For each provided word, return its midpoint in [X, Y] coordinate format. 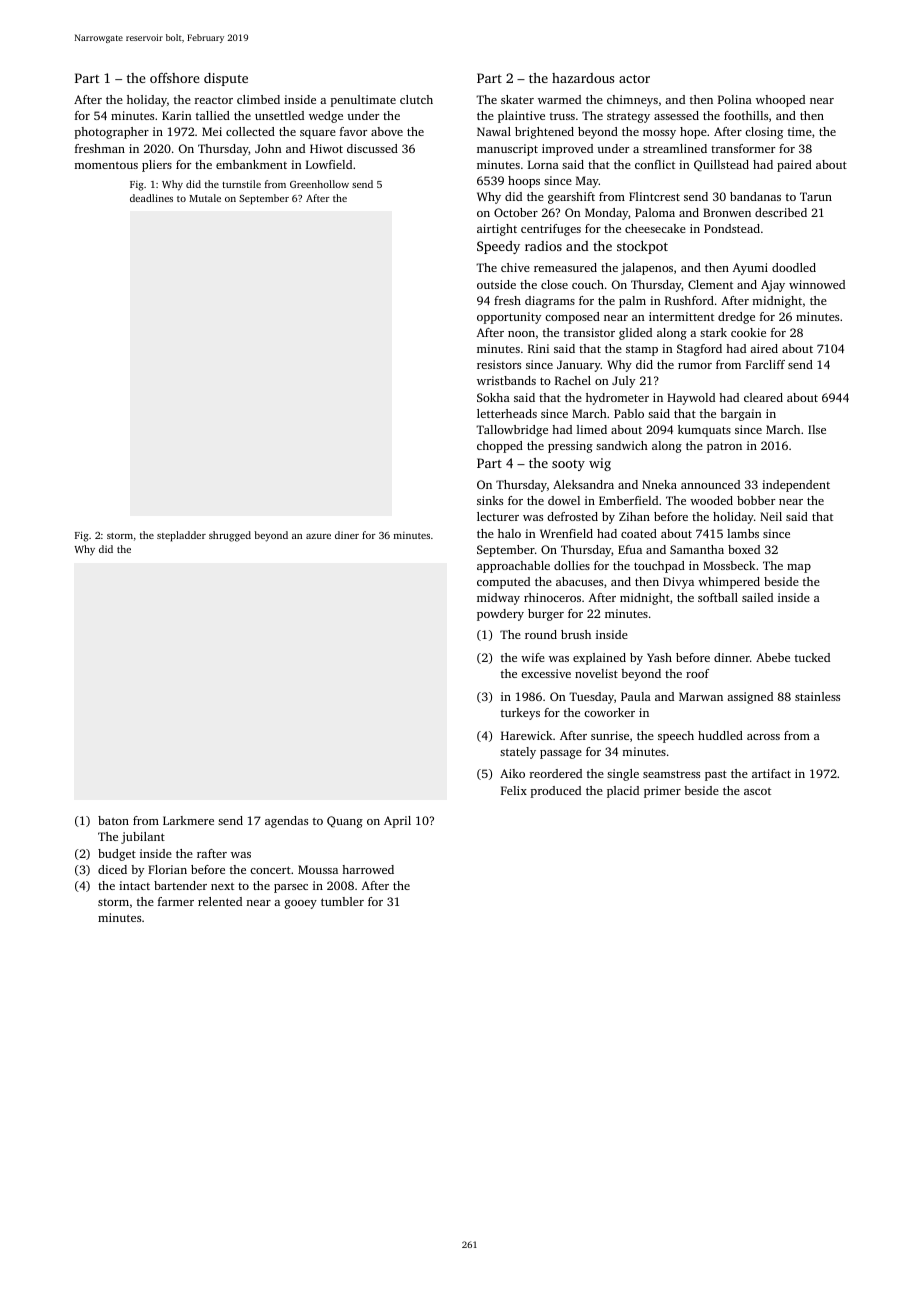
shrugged [230, 536]
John [268, 148]
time [800, 131]
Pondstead [732, 228]
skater [517, 99]
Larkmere [188, 820]
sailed [757, 597]
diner [347, 535]
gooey [301, 904]
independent [796, 486]
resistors [499, 364]
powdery [500, 615]
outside [496, 284]
